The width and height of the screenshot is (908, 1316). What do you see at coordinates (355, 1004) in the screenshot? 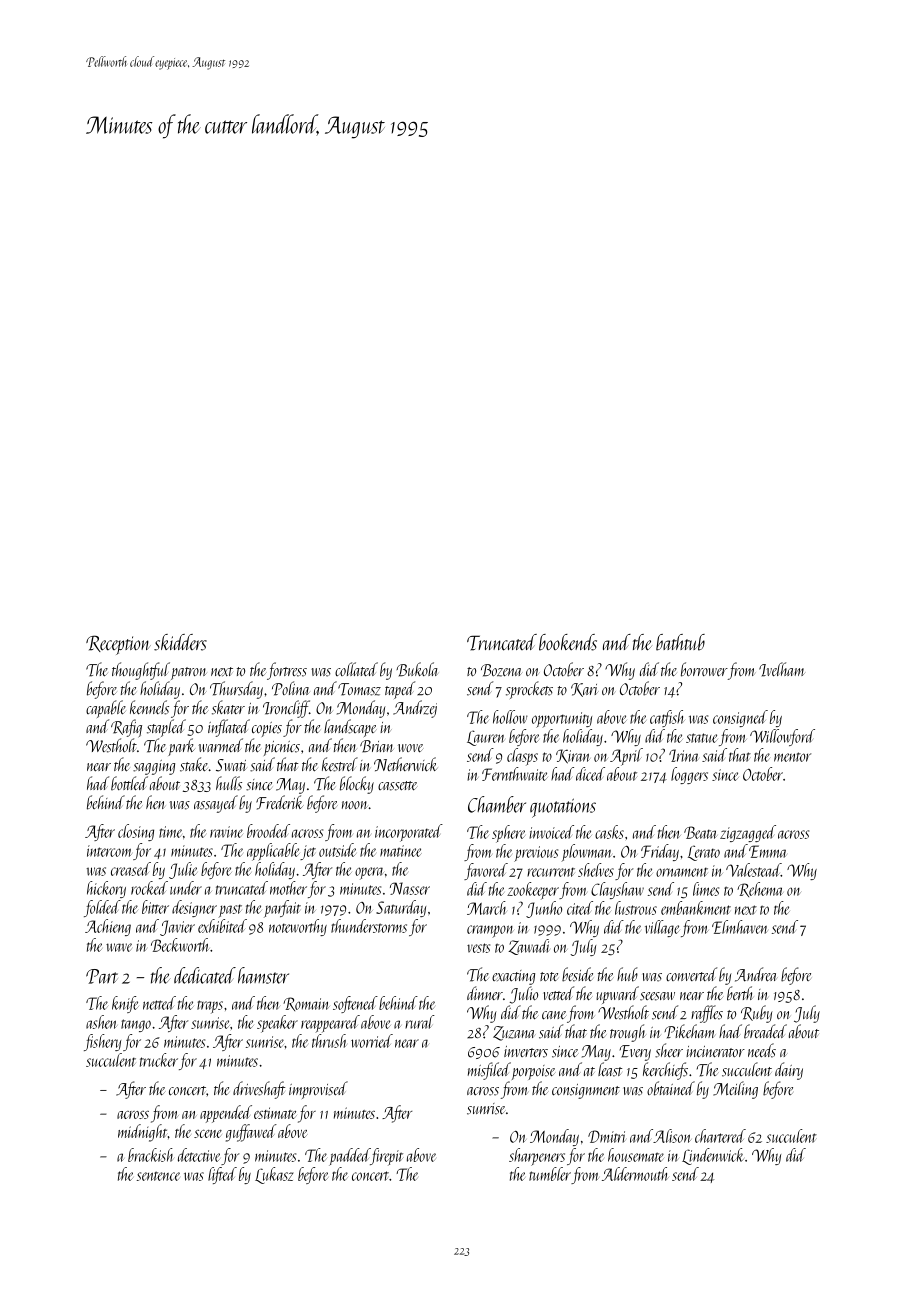
I see `softened` at bounding box center [355, 1004].
